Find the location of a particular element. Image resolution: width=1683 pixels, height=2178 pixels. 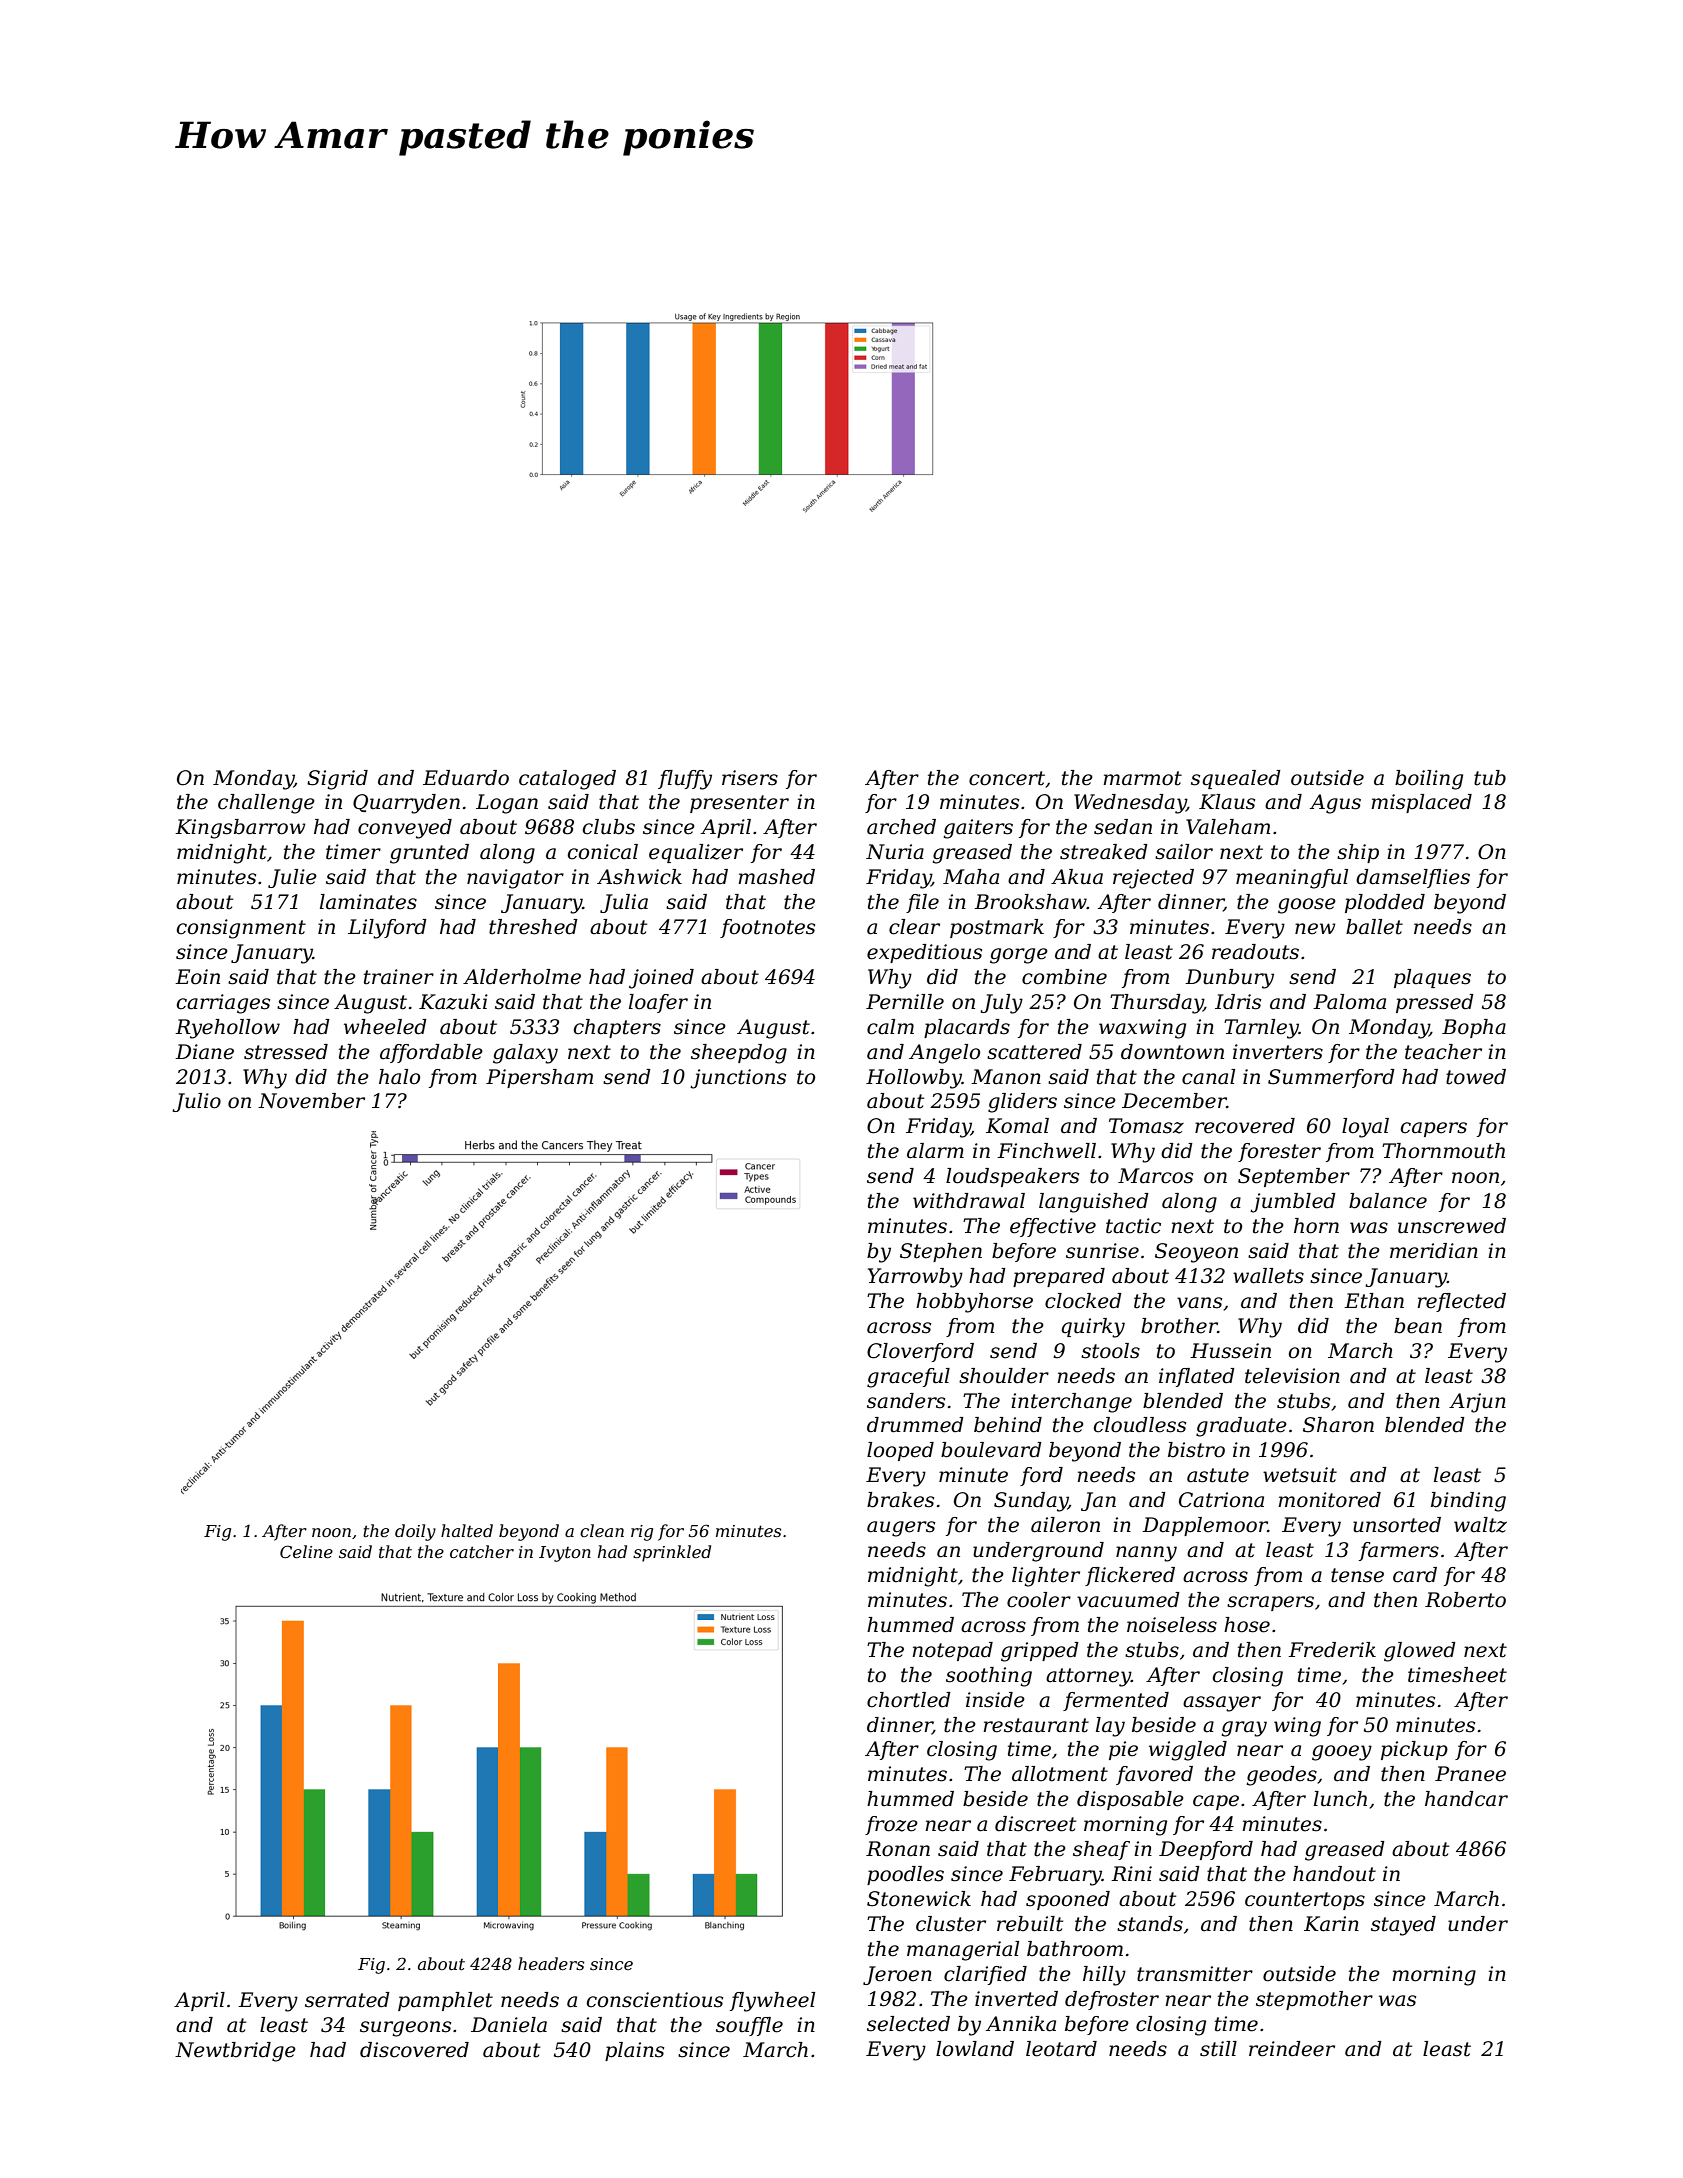

chortled is located at coordinates (909, 1700).
